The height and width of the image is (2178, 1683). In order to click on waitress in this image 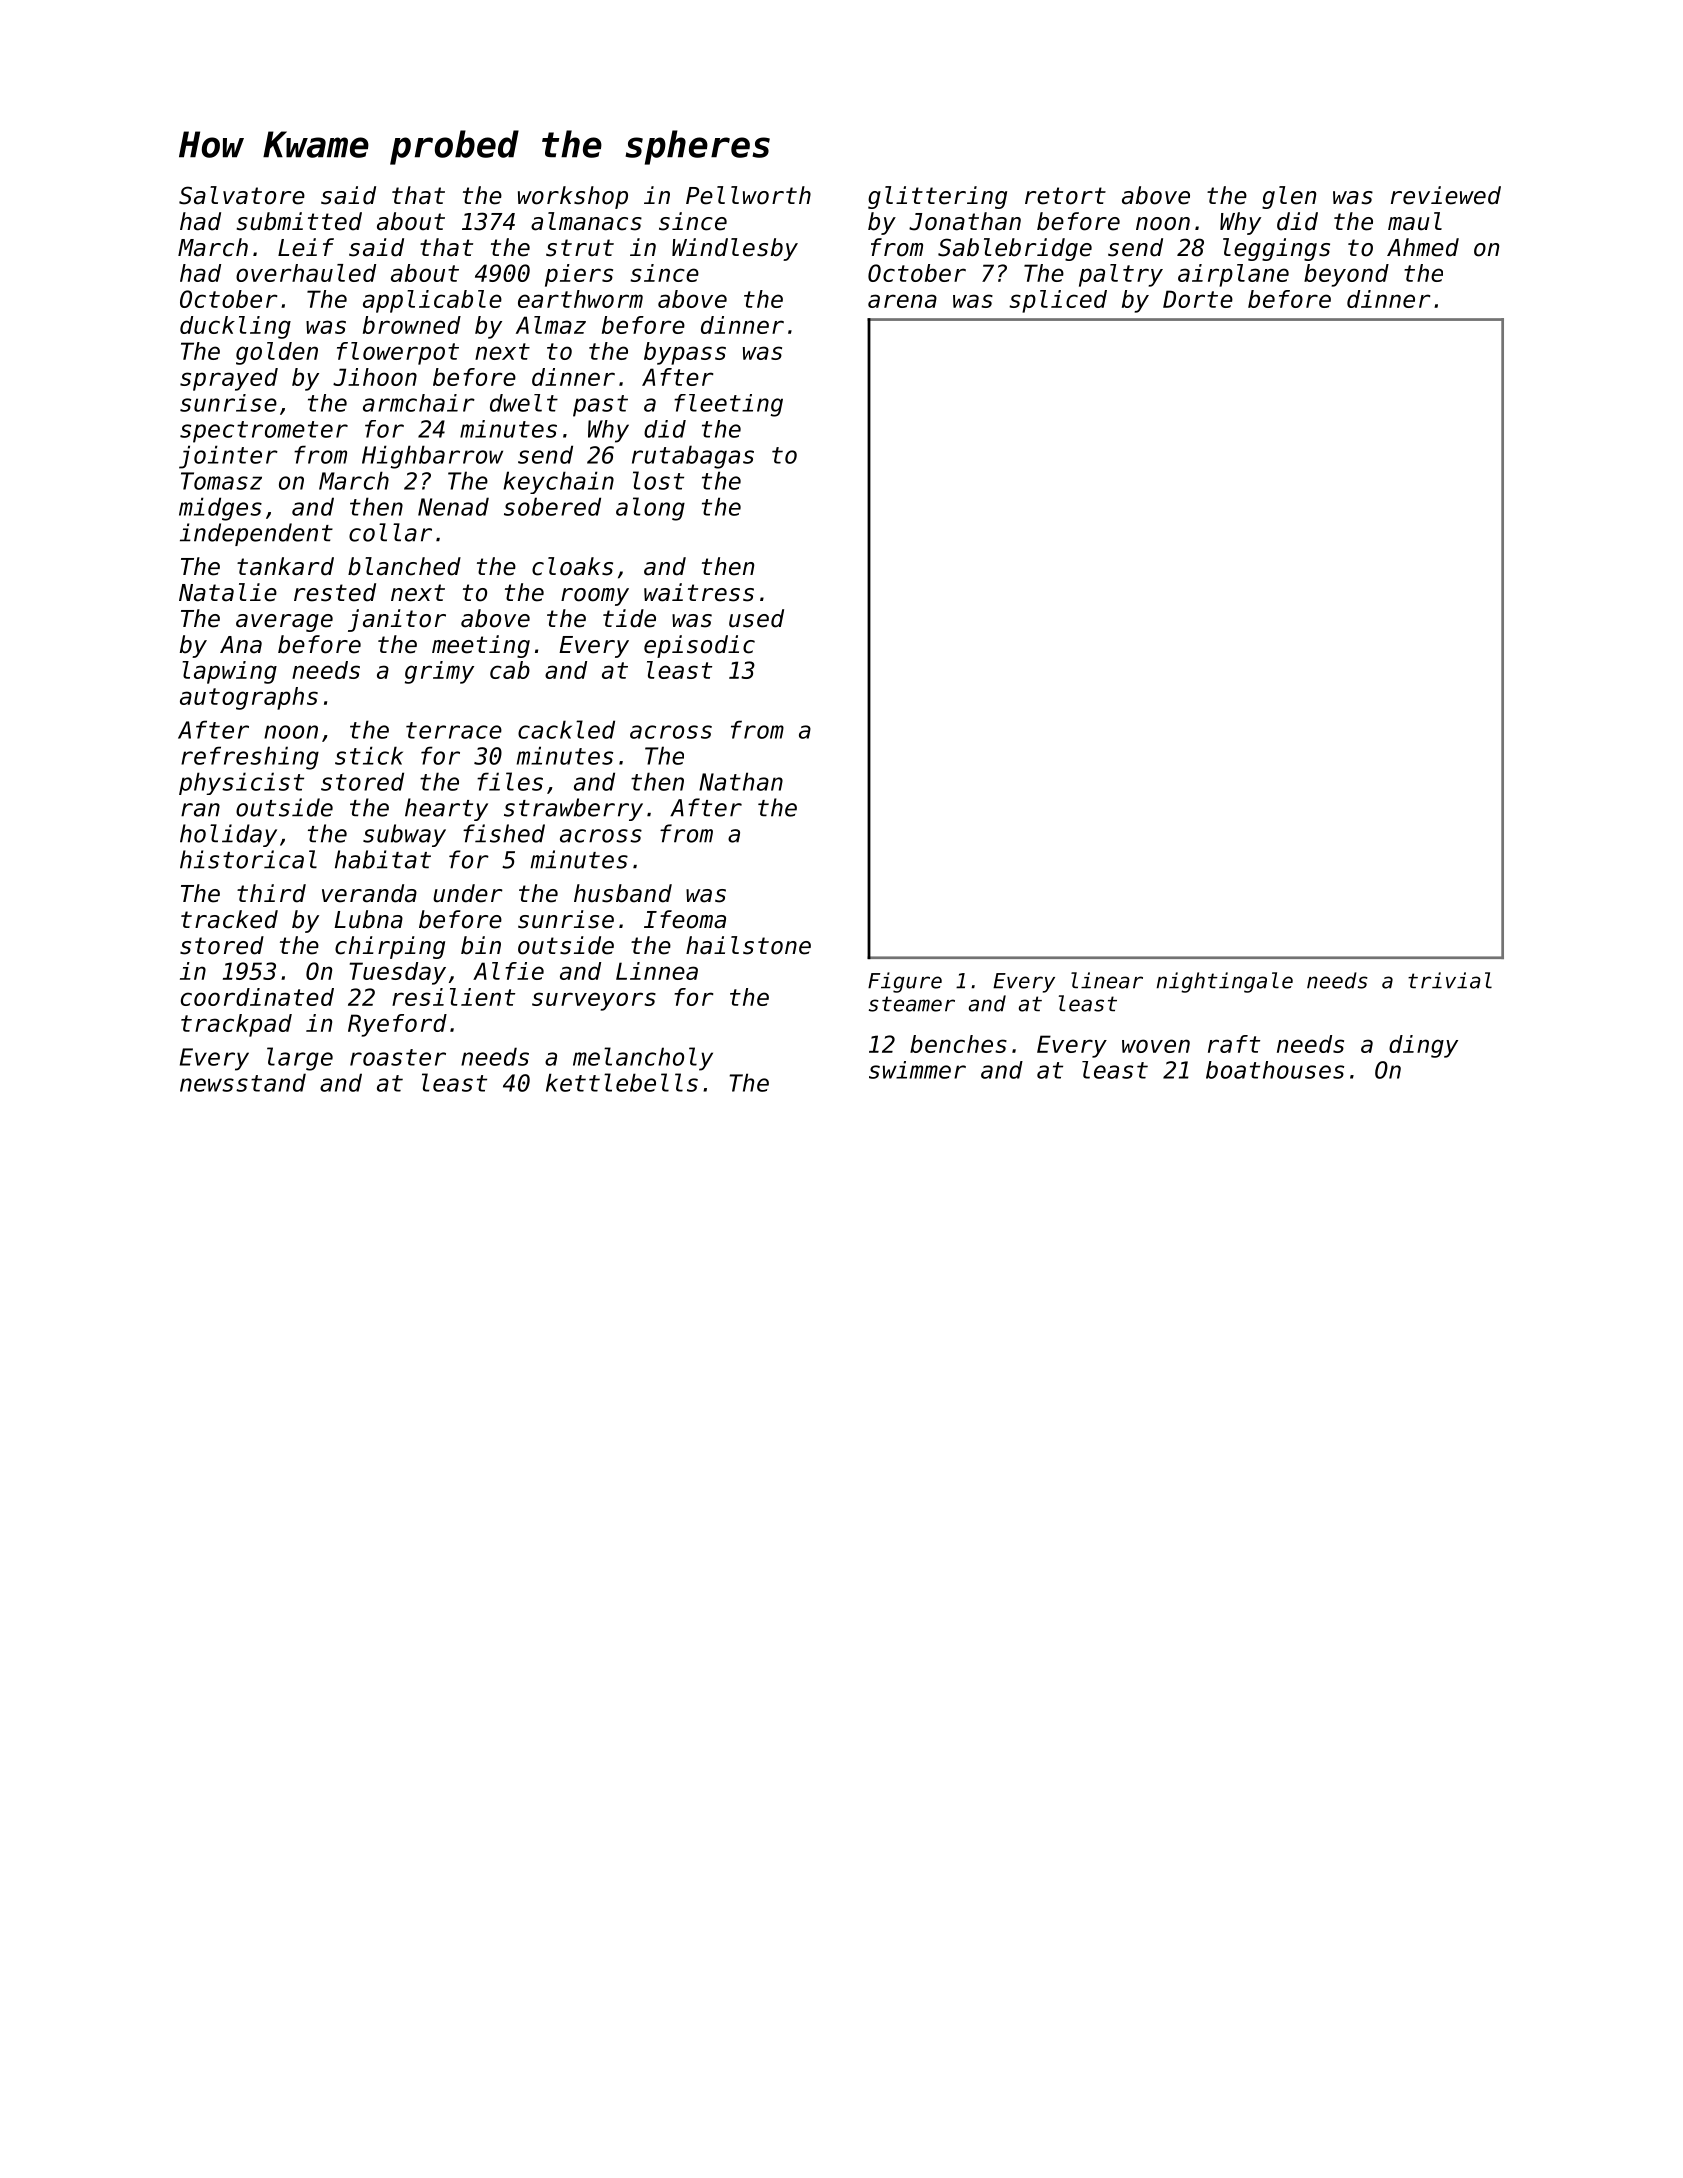, I will do `click(699, 592)`.
